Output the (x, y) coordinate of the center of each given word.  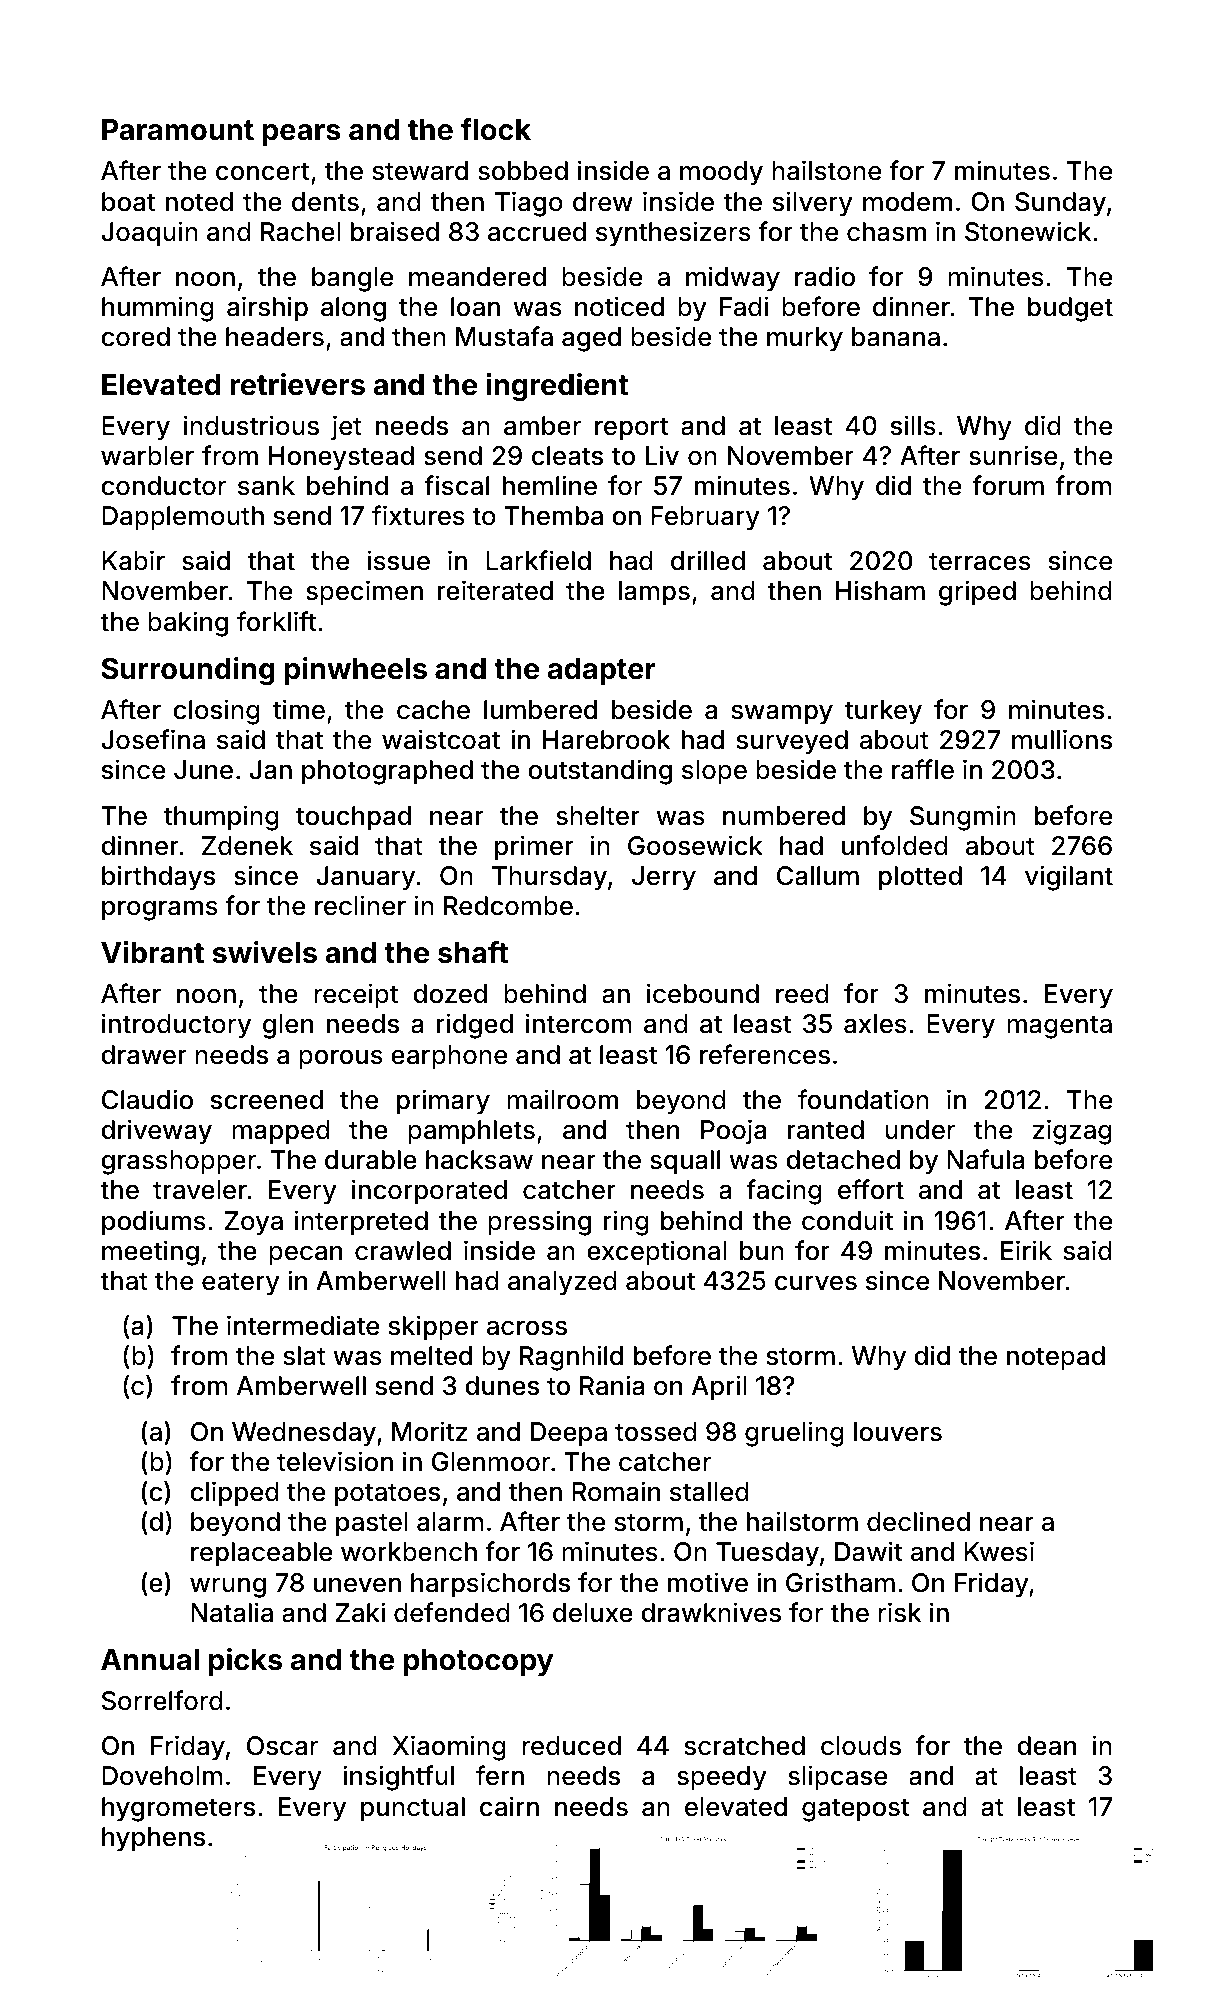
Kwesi (999, 1551)
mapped (281, 1132)
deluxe (593, 1613)
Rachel (301, 232)
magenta (1059, 1027)
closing (216, 712)
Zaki (360, 1612)
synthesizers (673, 234)
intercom (579, 1023)
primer (534, 848)
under (920, 1130)
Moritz (430, 1431)
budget (1070, 309)
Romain (616, 1491)
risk (899, 1612)
